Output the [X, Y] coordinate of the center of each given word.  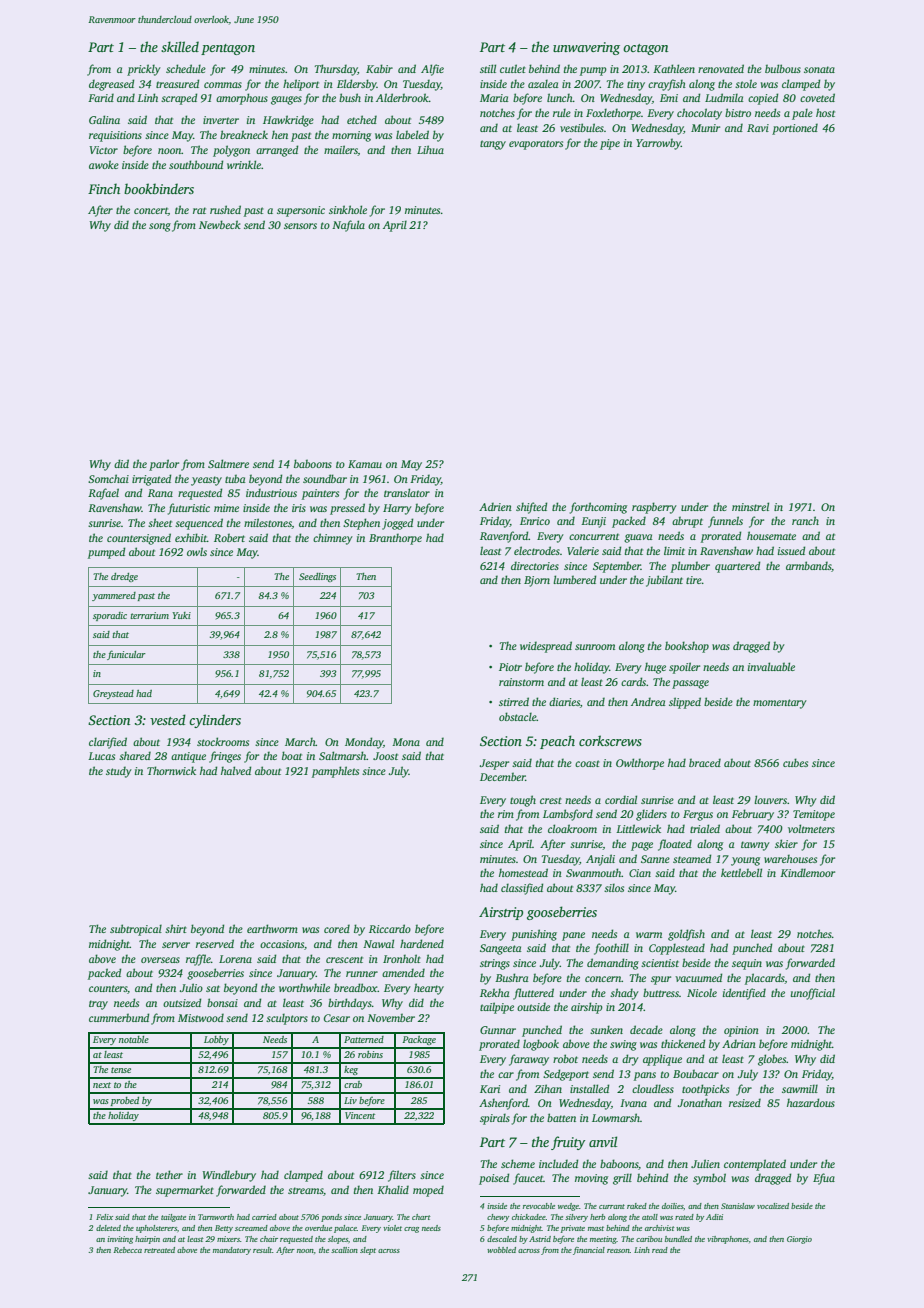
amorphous [242, 99]
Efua [824, 1179]
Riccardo [390, 928]
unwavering [586, 48]
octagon [645, 49]
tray [98, 1005]
